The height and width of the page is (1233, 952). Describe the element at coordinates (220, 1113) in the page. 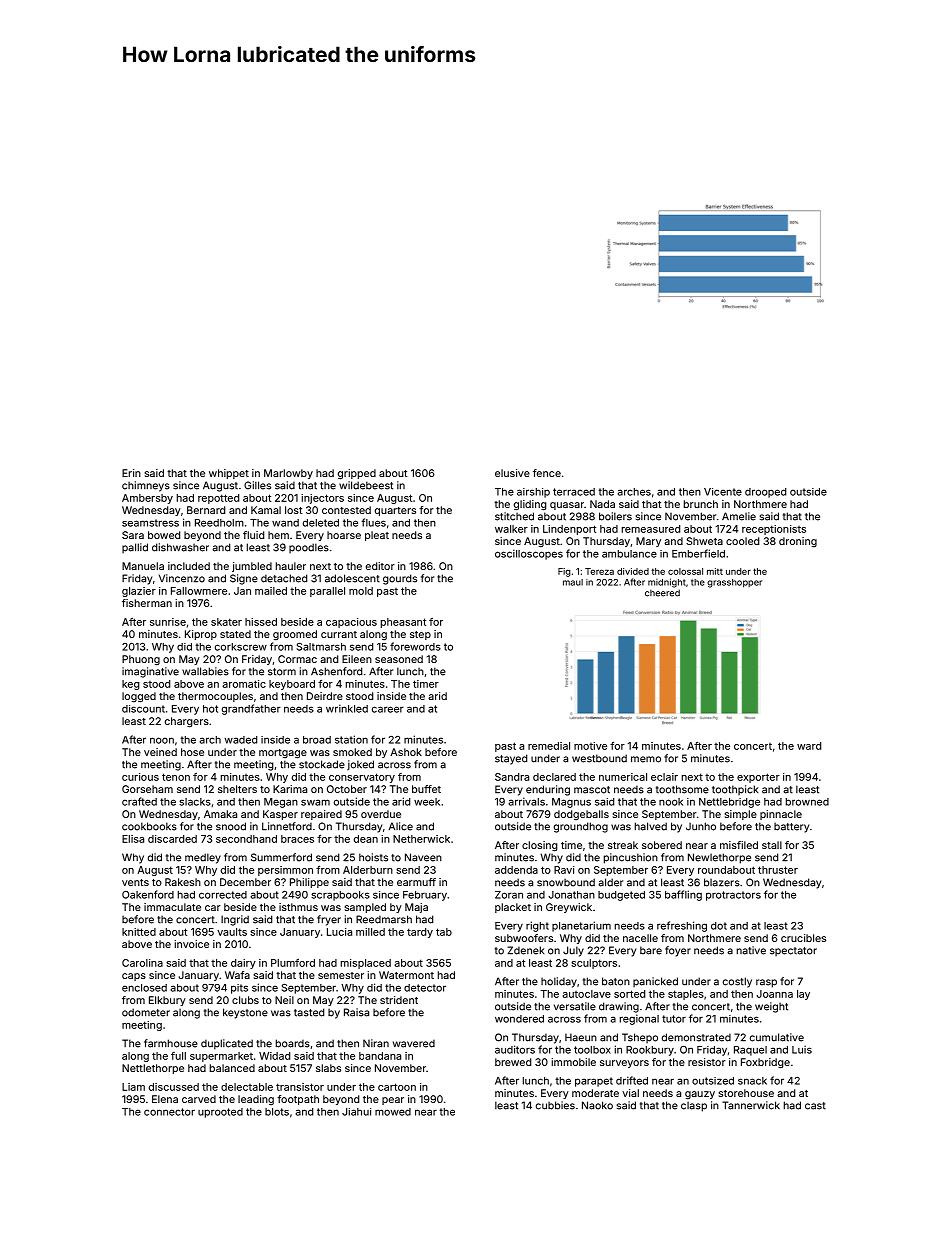

I see `uprooted` at that location.
